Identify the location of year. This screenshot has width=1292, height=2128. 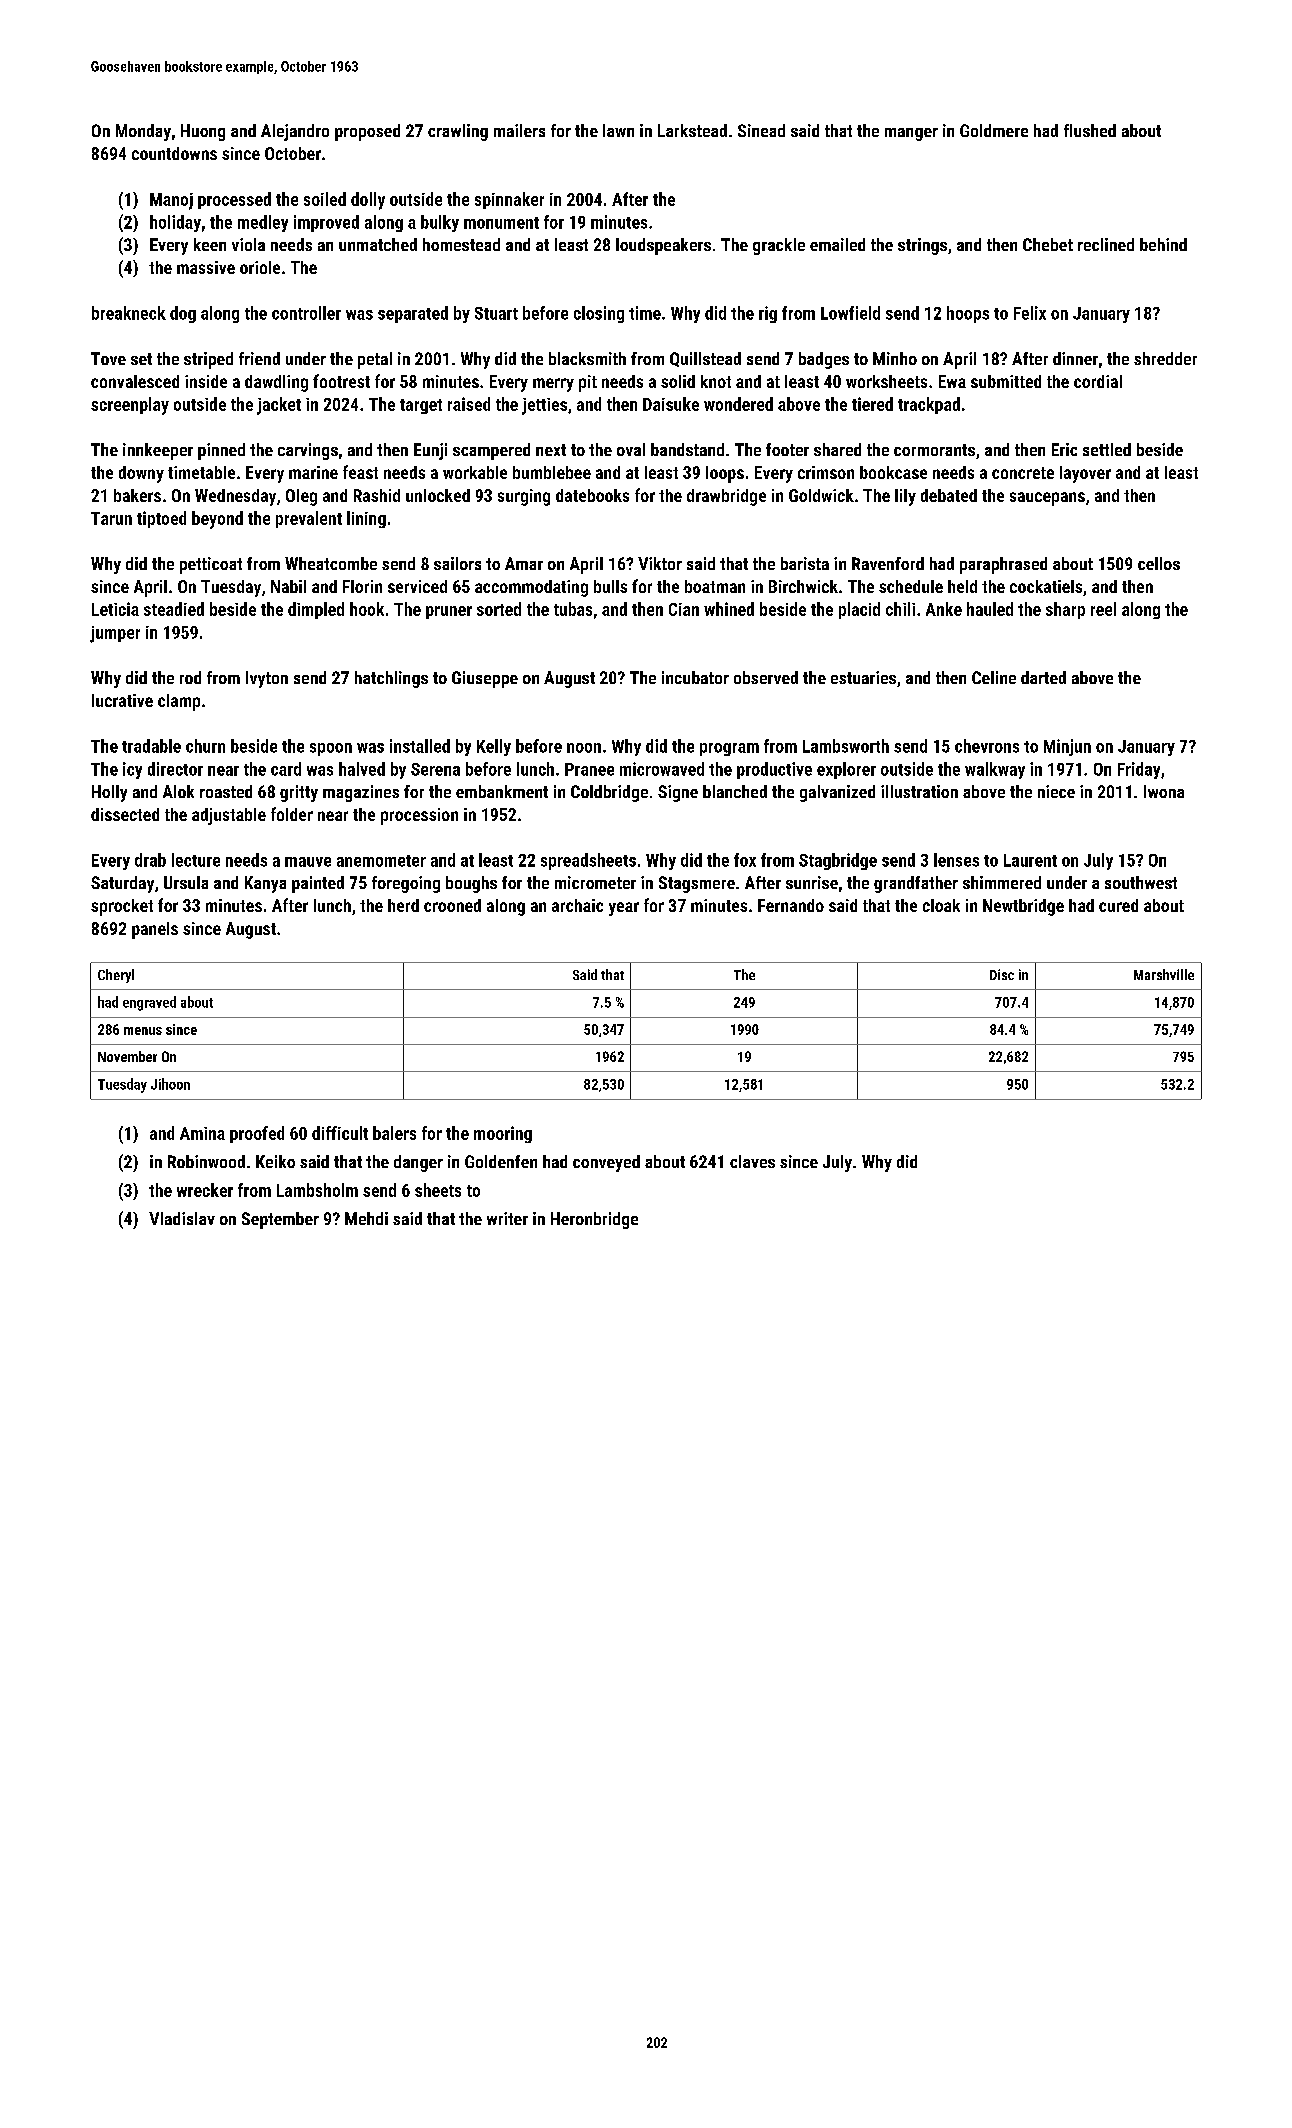
(624, 909).
